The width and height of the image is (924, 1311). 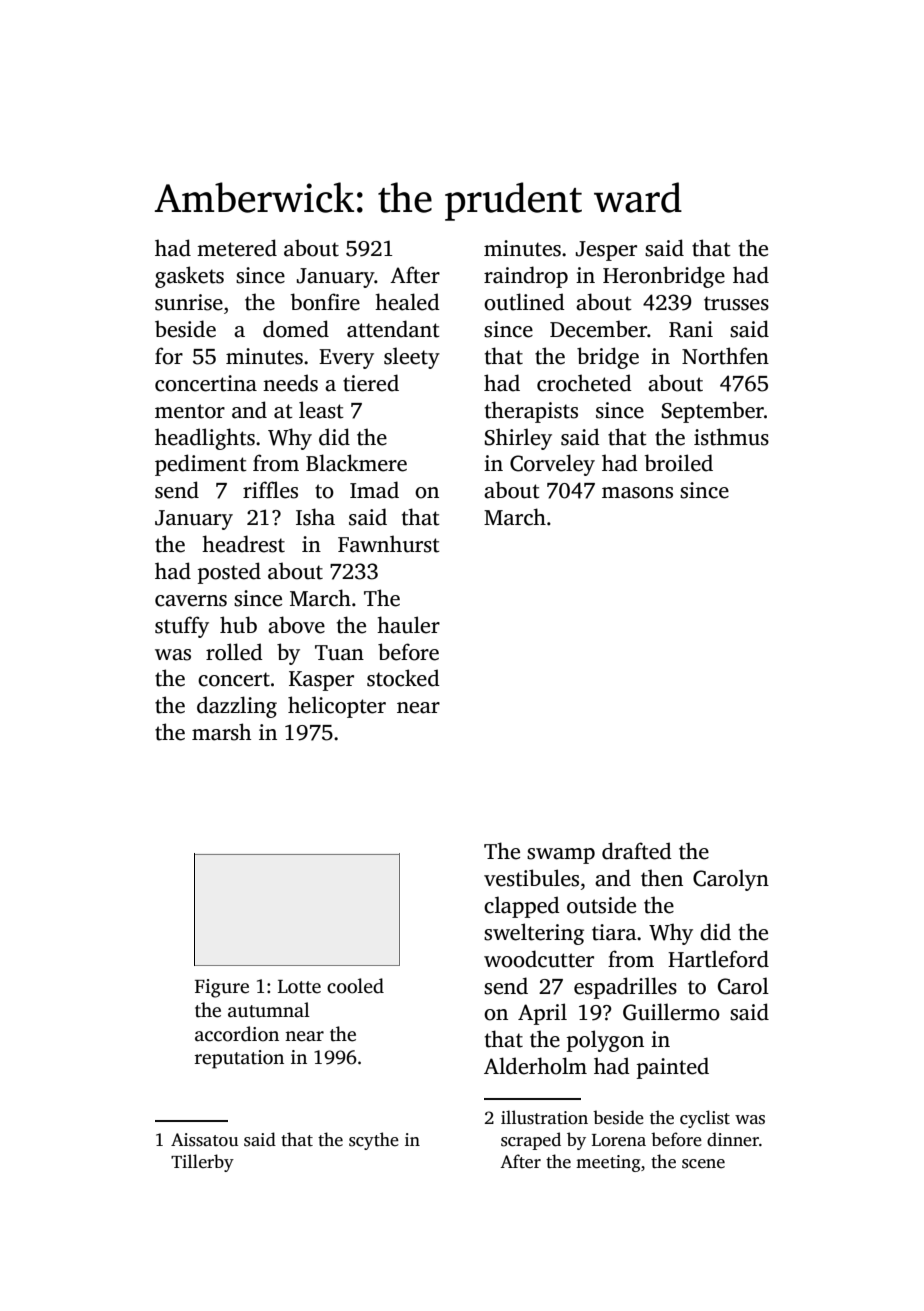 I want to click on Figure, so click(x=222, y=988).
